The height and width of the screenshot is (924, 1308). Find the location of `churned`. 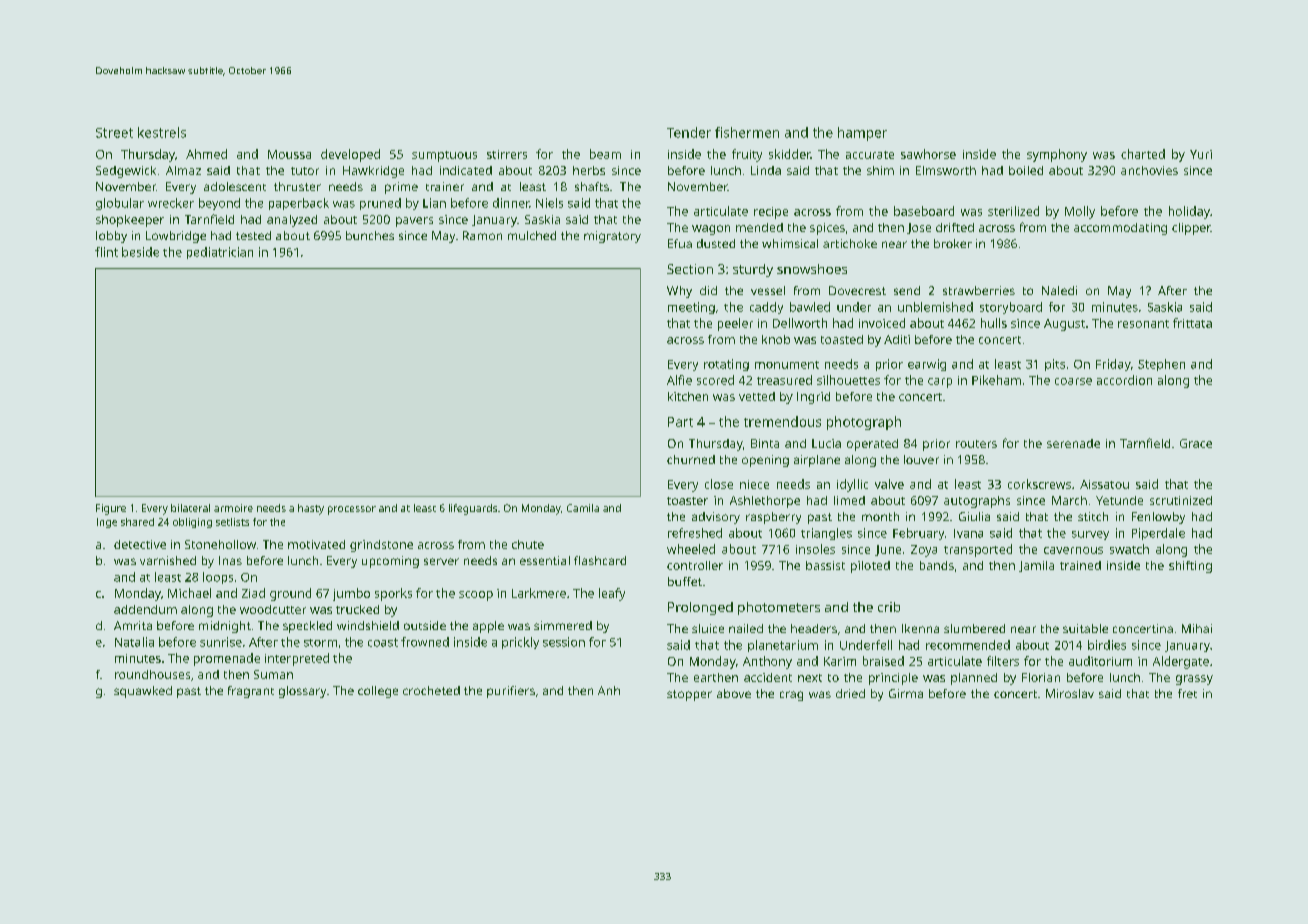

churned is located at coordinates (691, 459).
